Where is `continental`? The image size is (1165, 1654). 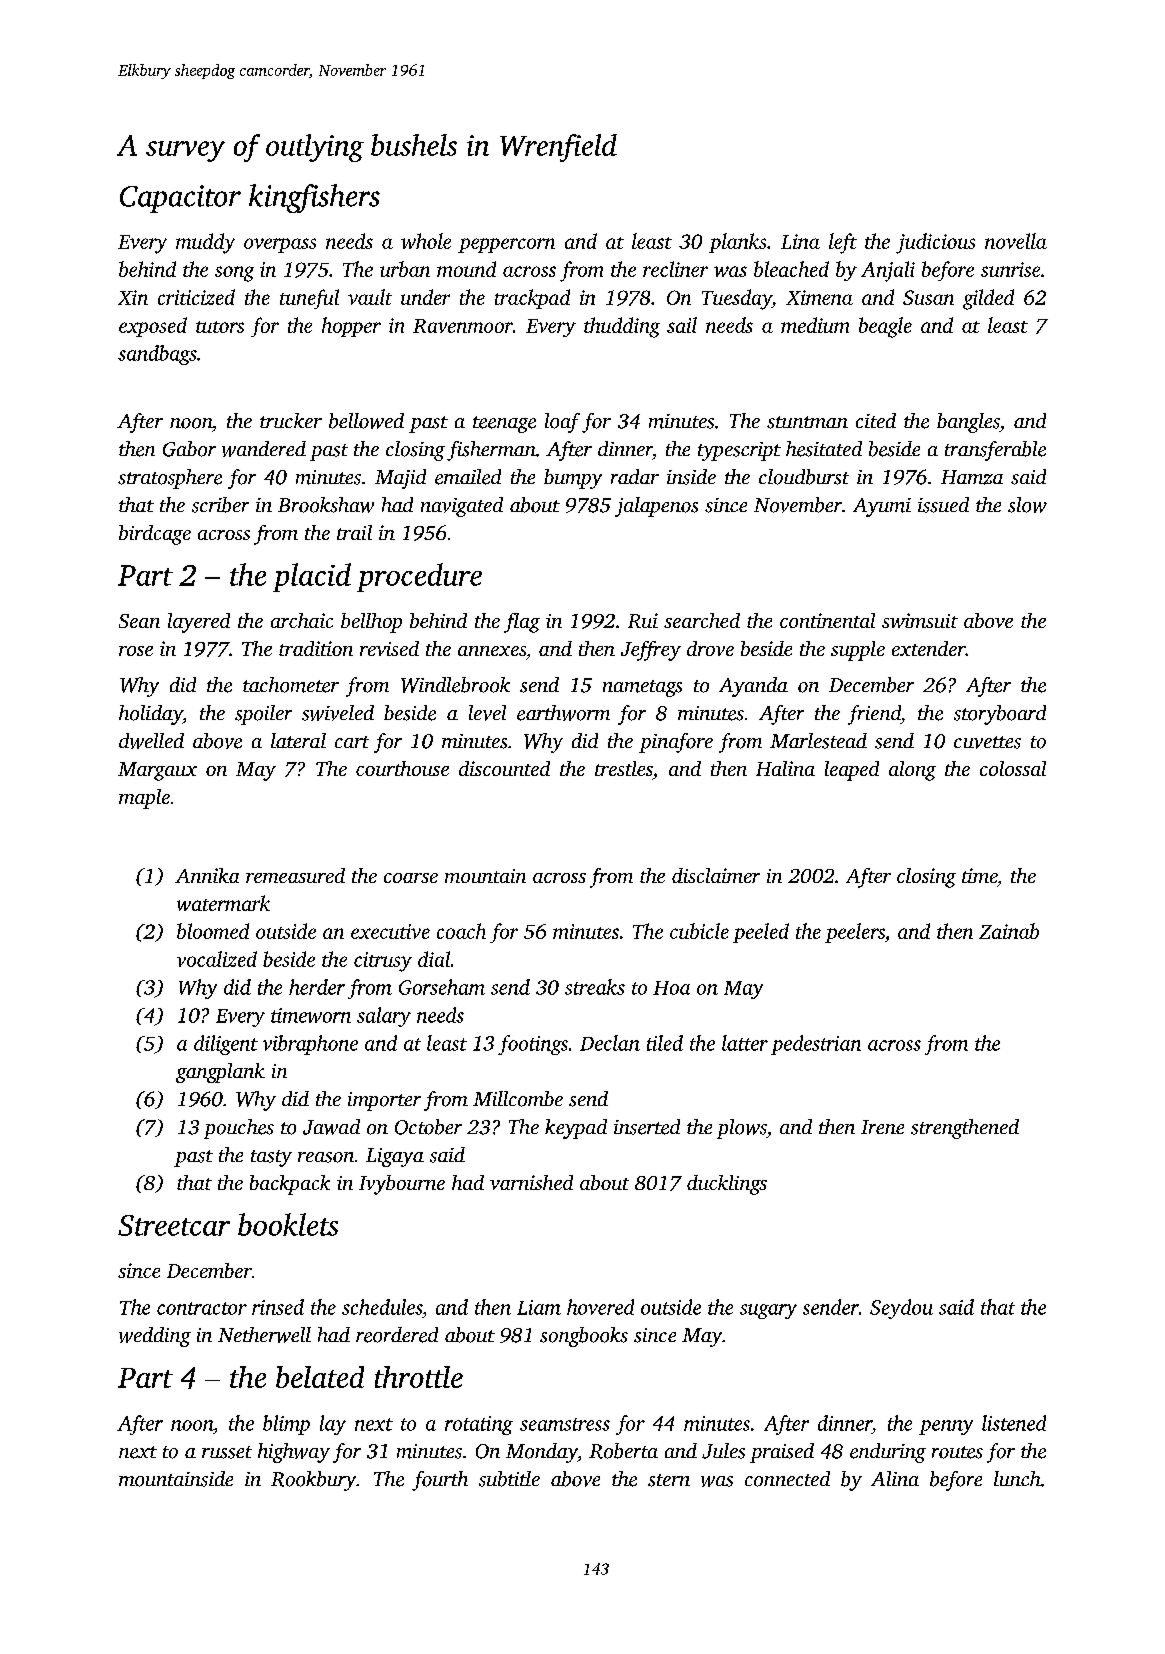 continental is located at coordinates (827, 620).
